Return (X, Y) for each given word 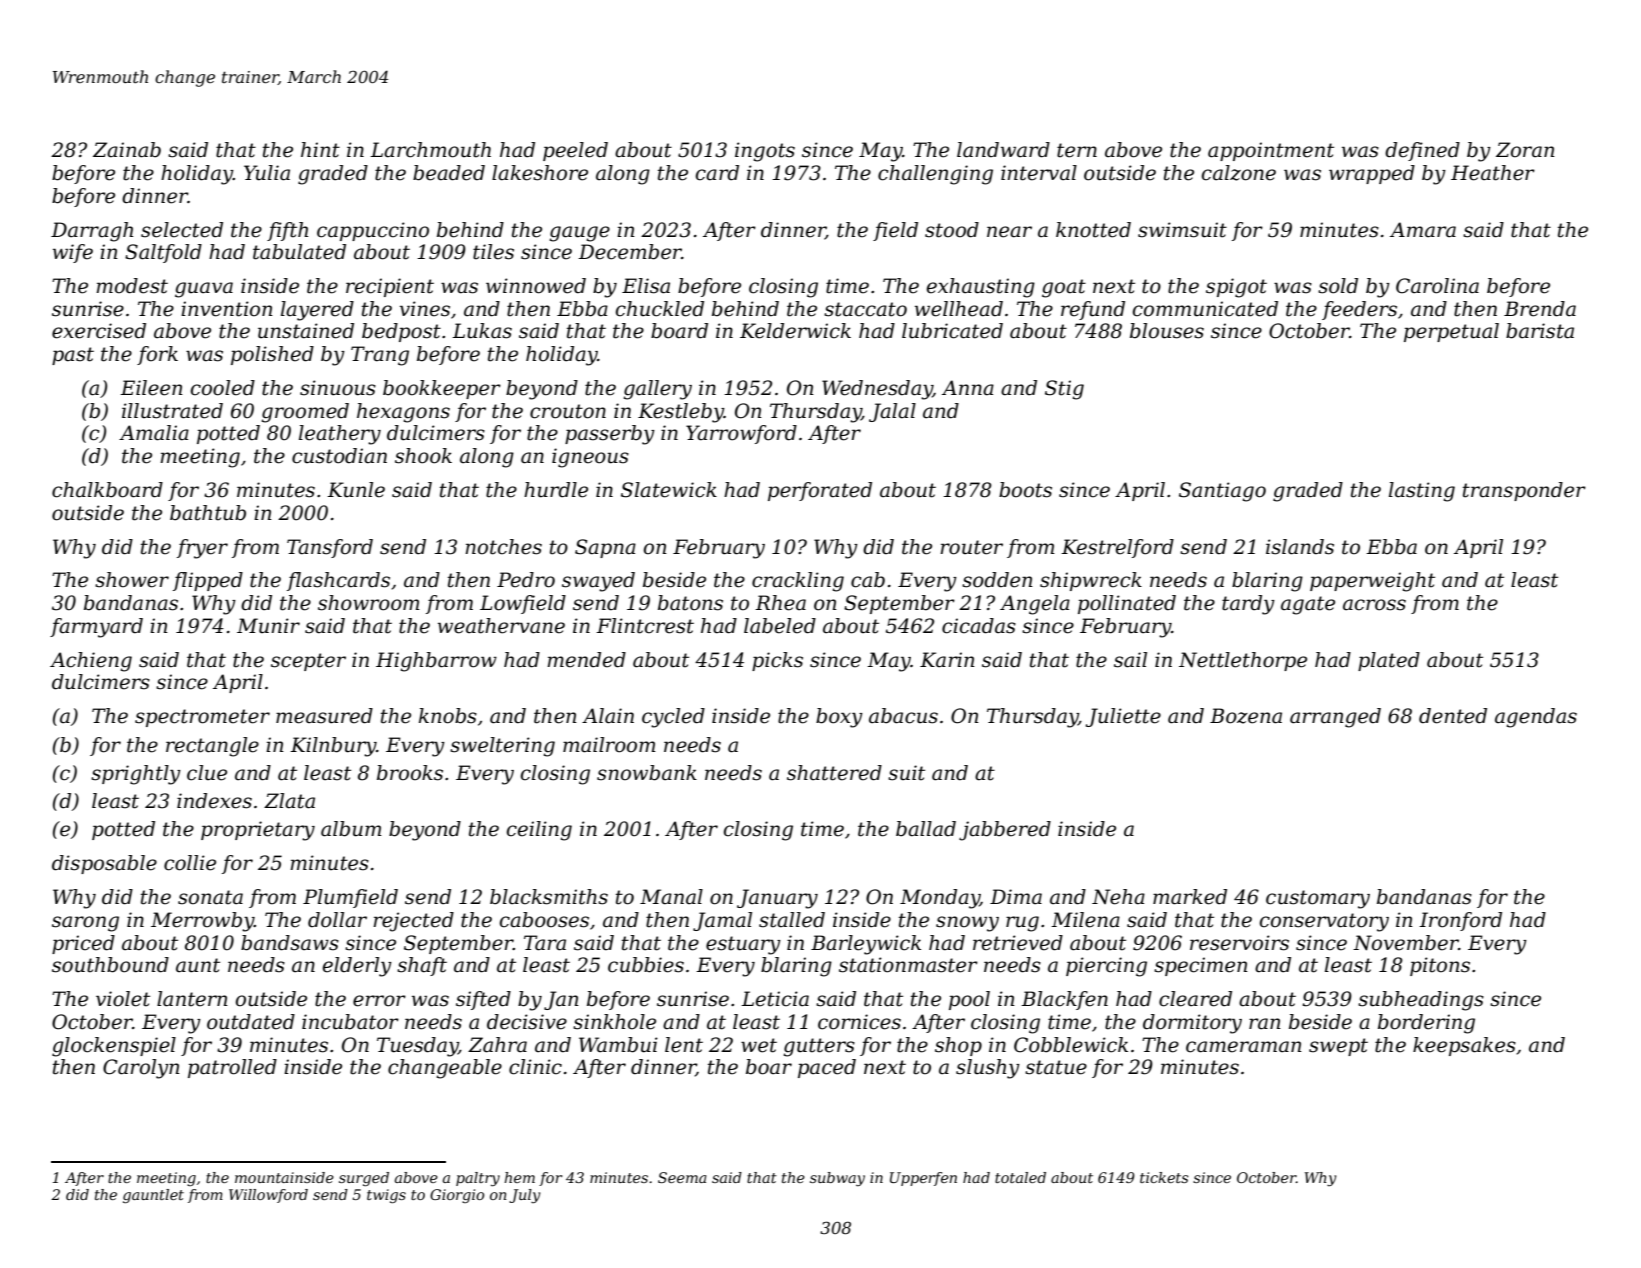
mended (586, 660)
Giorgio (457, 1196)
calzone (1239, 173)
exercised (99, 331)
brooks (410, 773)
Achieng (91, 662)
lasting (1422, 492)
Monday (940, 899)
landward (1003, 150)
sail (1130, 660)
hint (320, 150)
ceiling (539, 831)
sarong (85, 924)
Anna (968, 388)
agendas (1536, 718)
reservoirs (1239, 943)
